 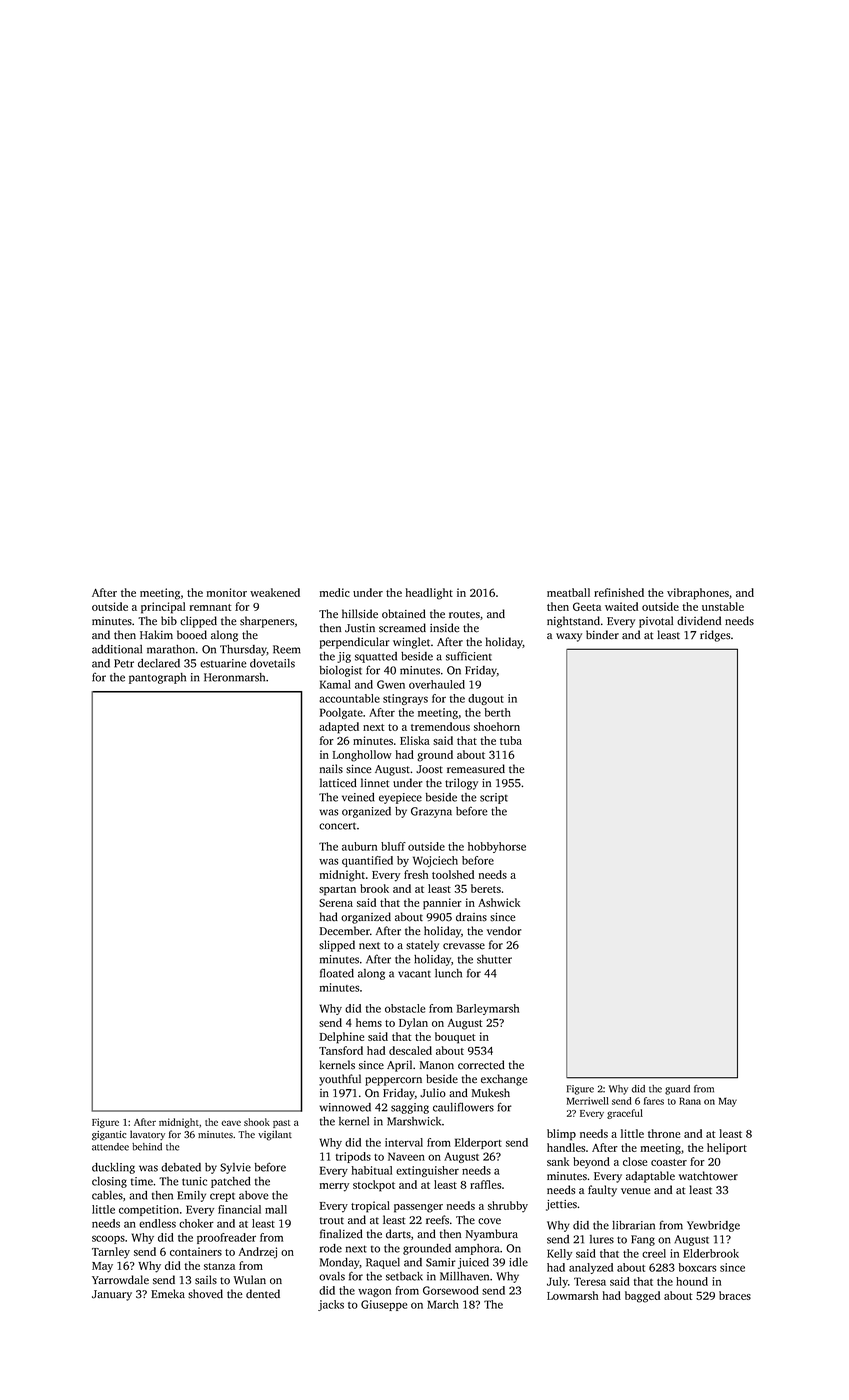 I want to click on hillside, so click(x=360, y=614).
